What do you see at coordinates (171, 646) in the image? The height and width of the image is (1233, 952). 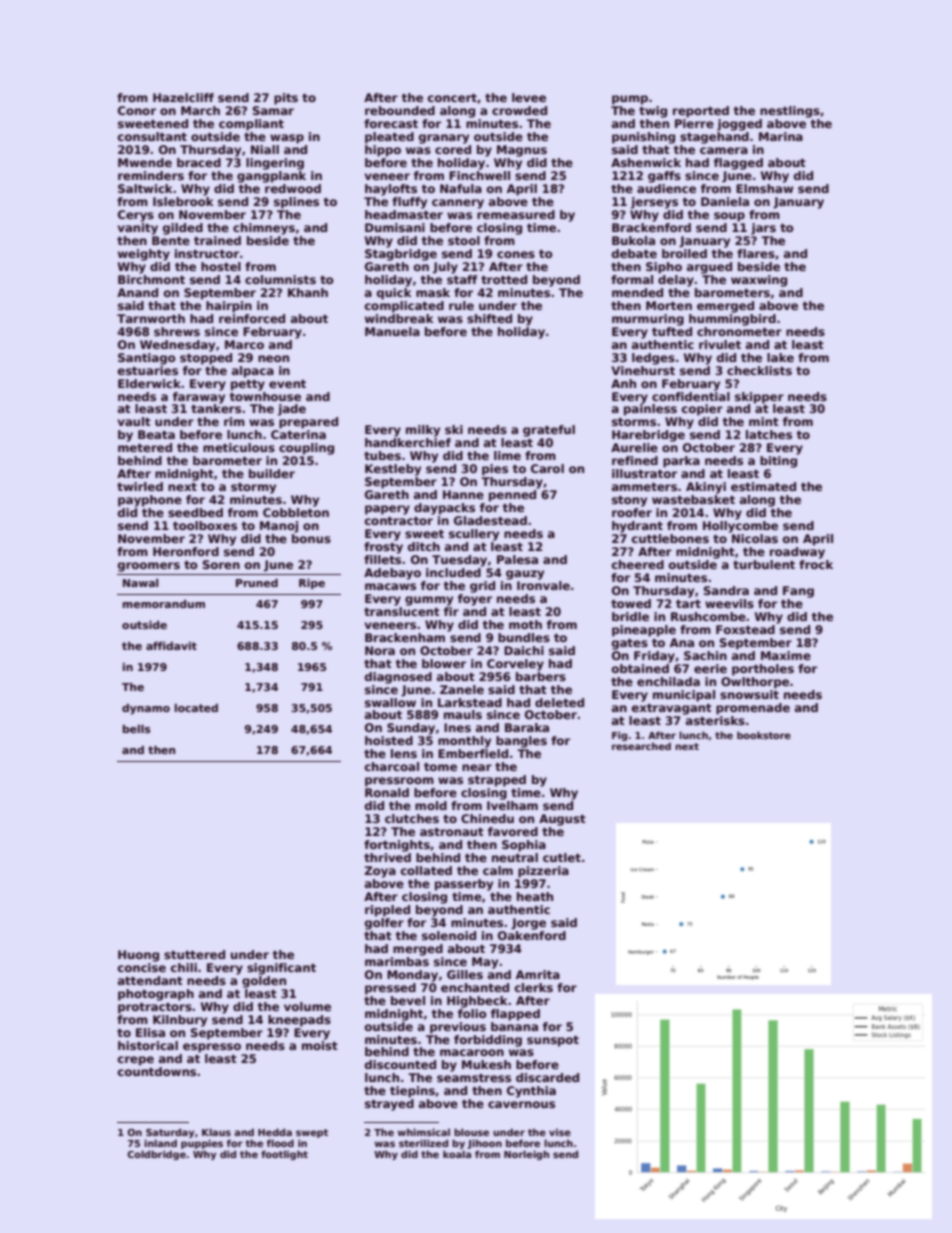 I see `affidavit` at bounding box center [171, 646].
